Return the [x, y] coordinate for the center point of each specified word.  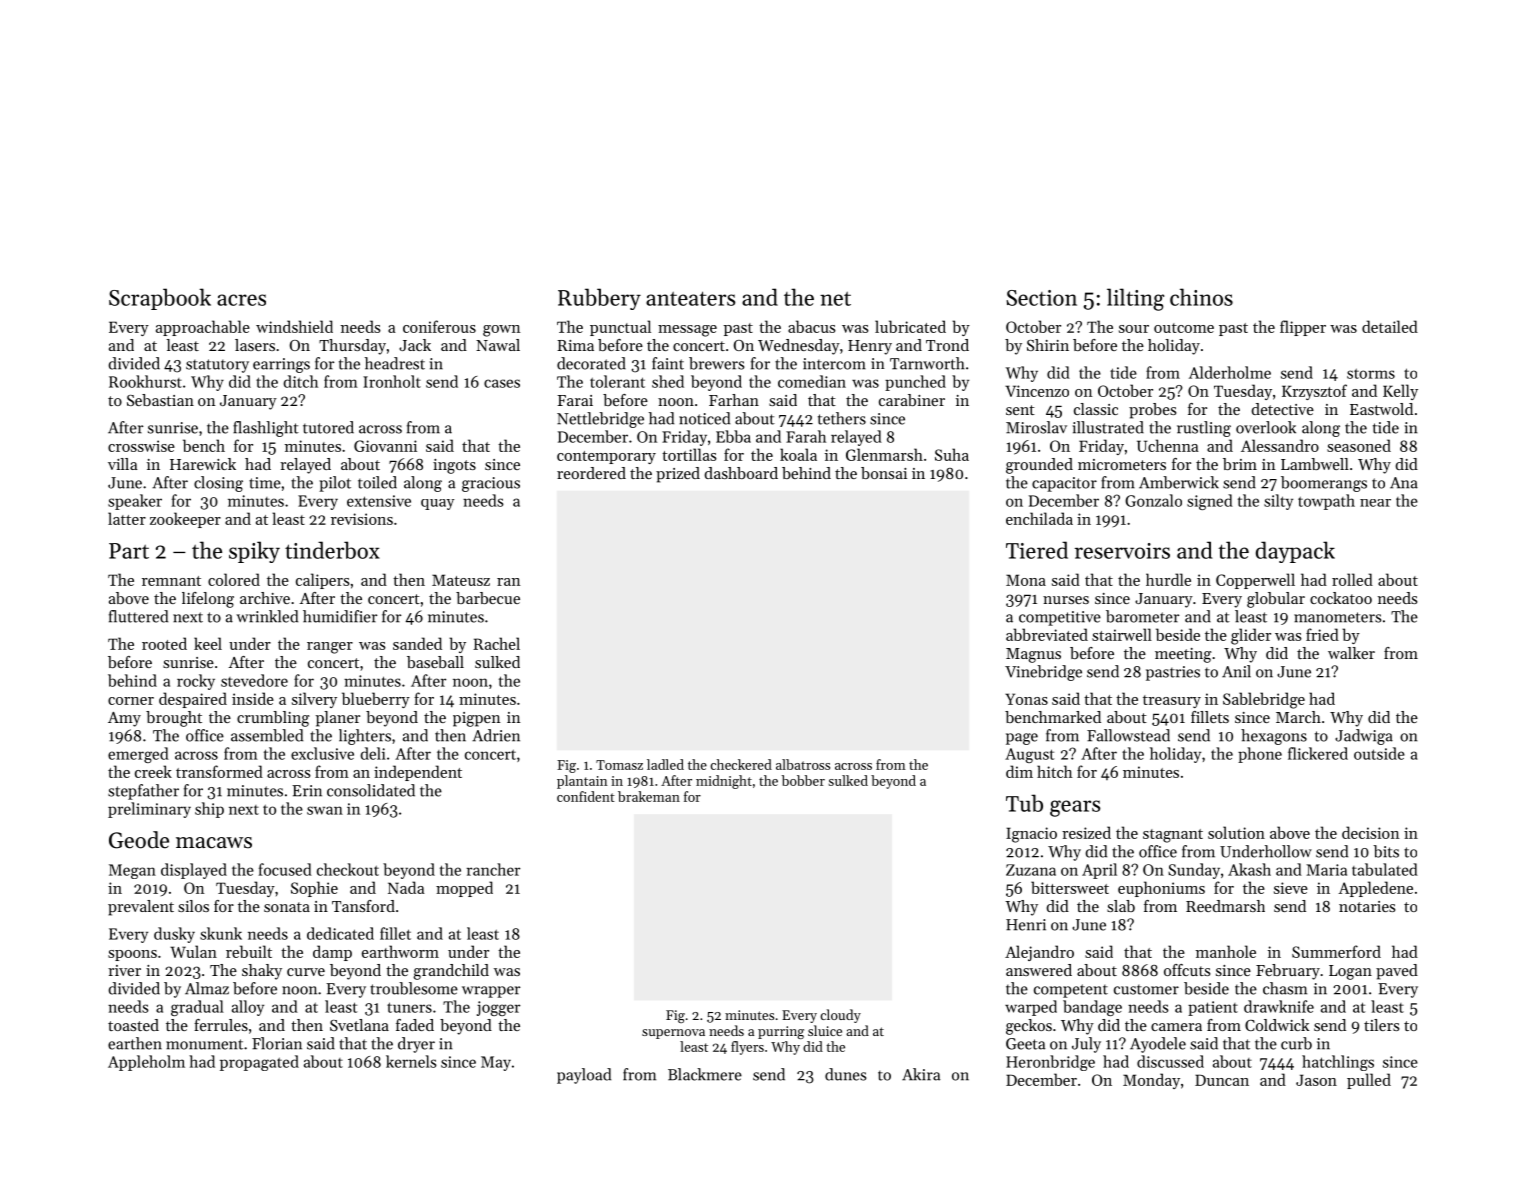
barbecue [488, 598]
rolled [1352, 579]
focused [285, 869]
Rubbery [599, 299]
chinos [1201, 297]
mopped [464, 889]
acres [241, 300]
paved [1397, 972]
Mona [1026, 580]
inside [253, 698]
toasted [133, 1025]
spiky [254, 552]
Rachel [496, 643]
